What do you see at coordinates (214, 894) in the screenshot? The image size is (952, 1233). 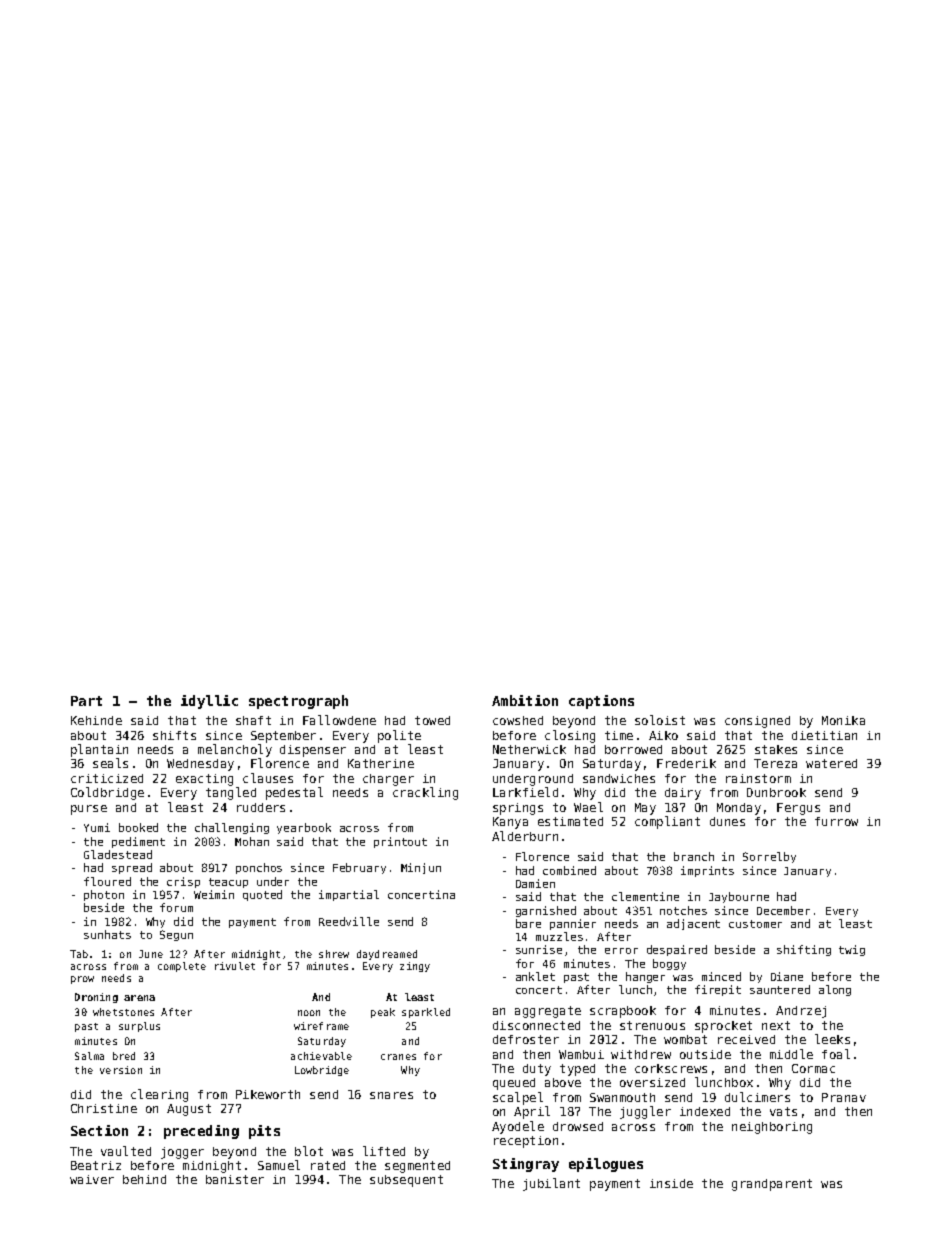 I see `Weimin` at bounding box center [214, 894].
